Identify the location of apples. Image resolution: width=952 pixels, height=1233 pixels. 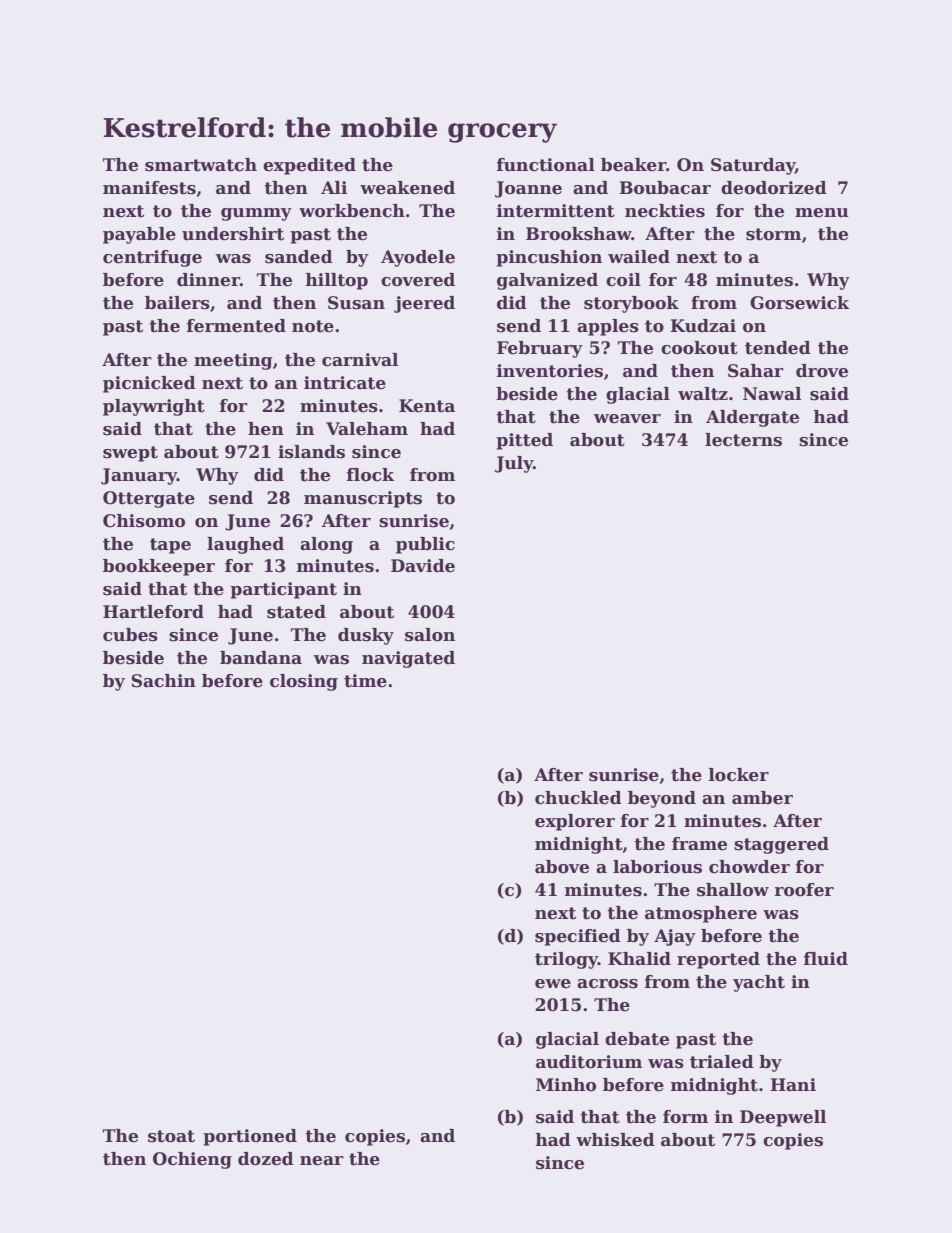
(608, 327).
